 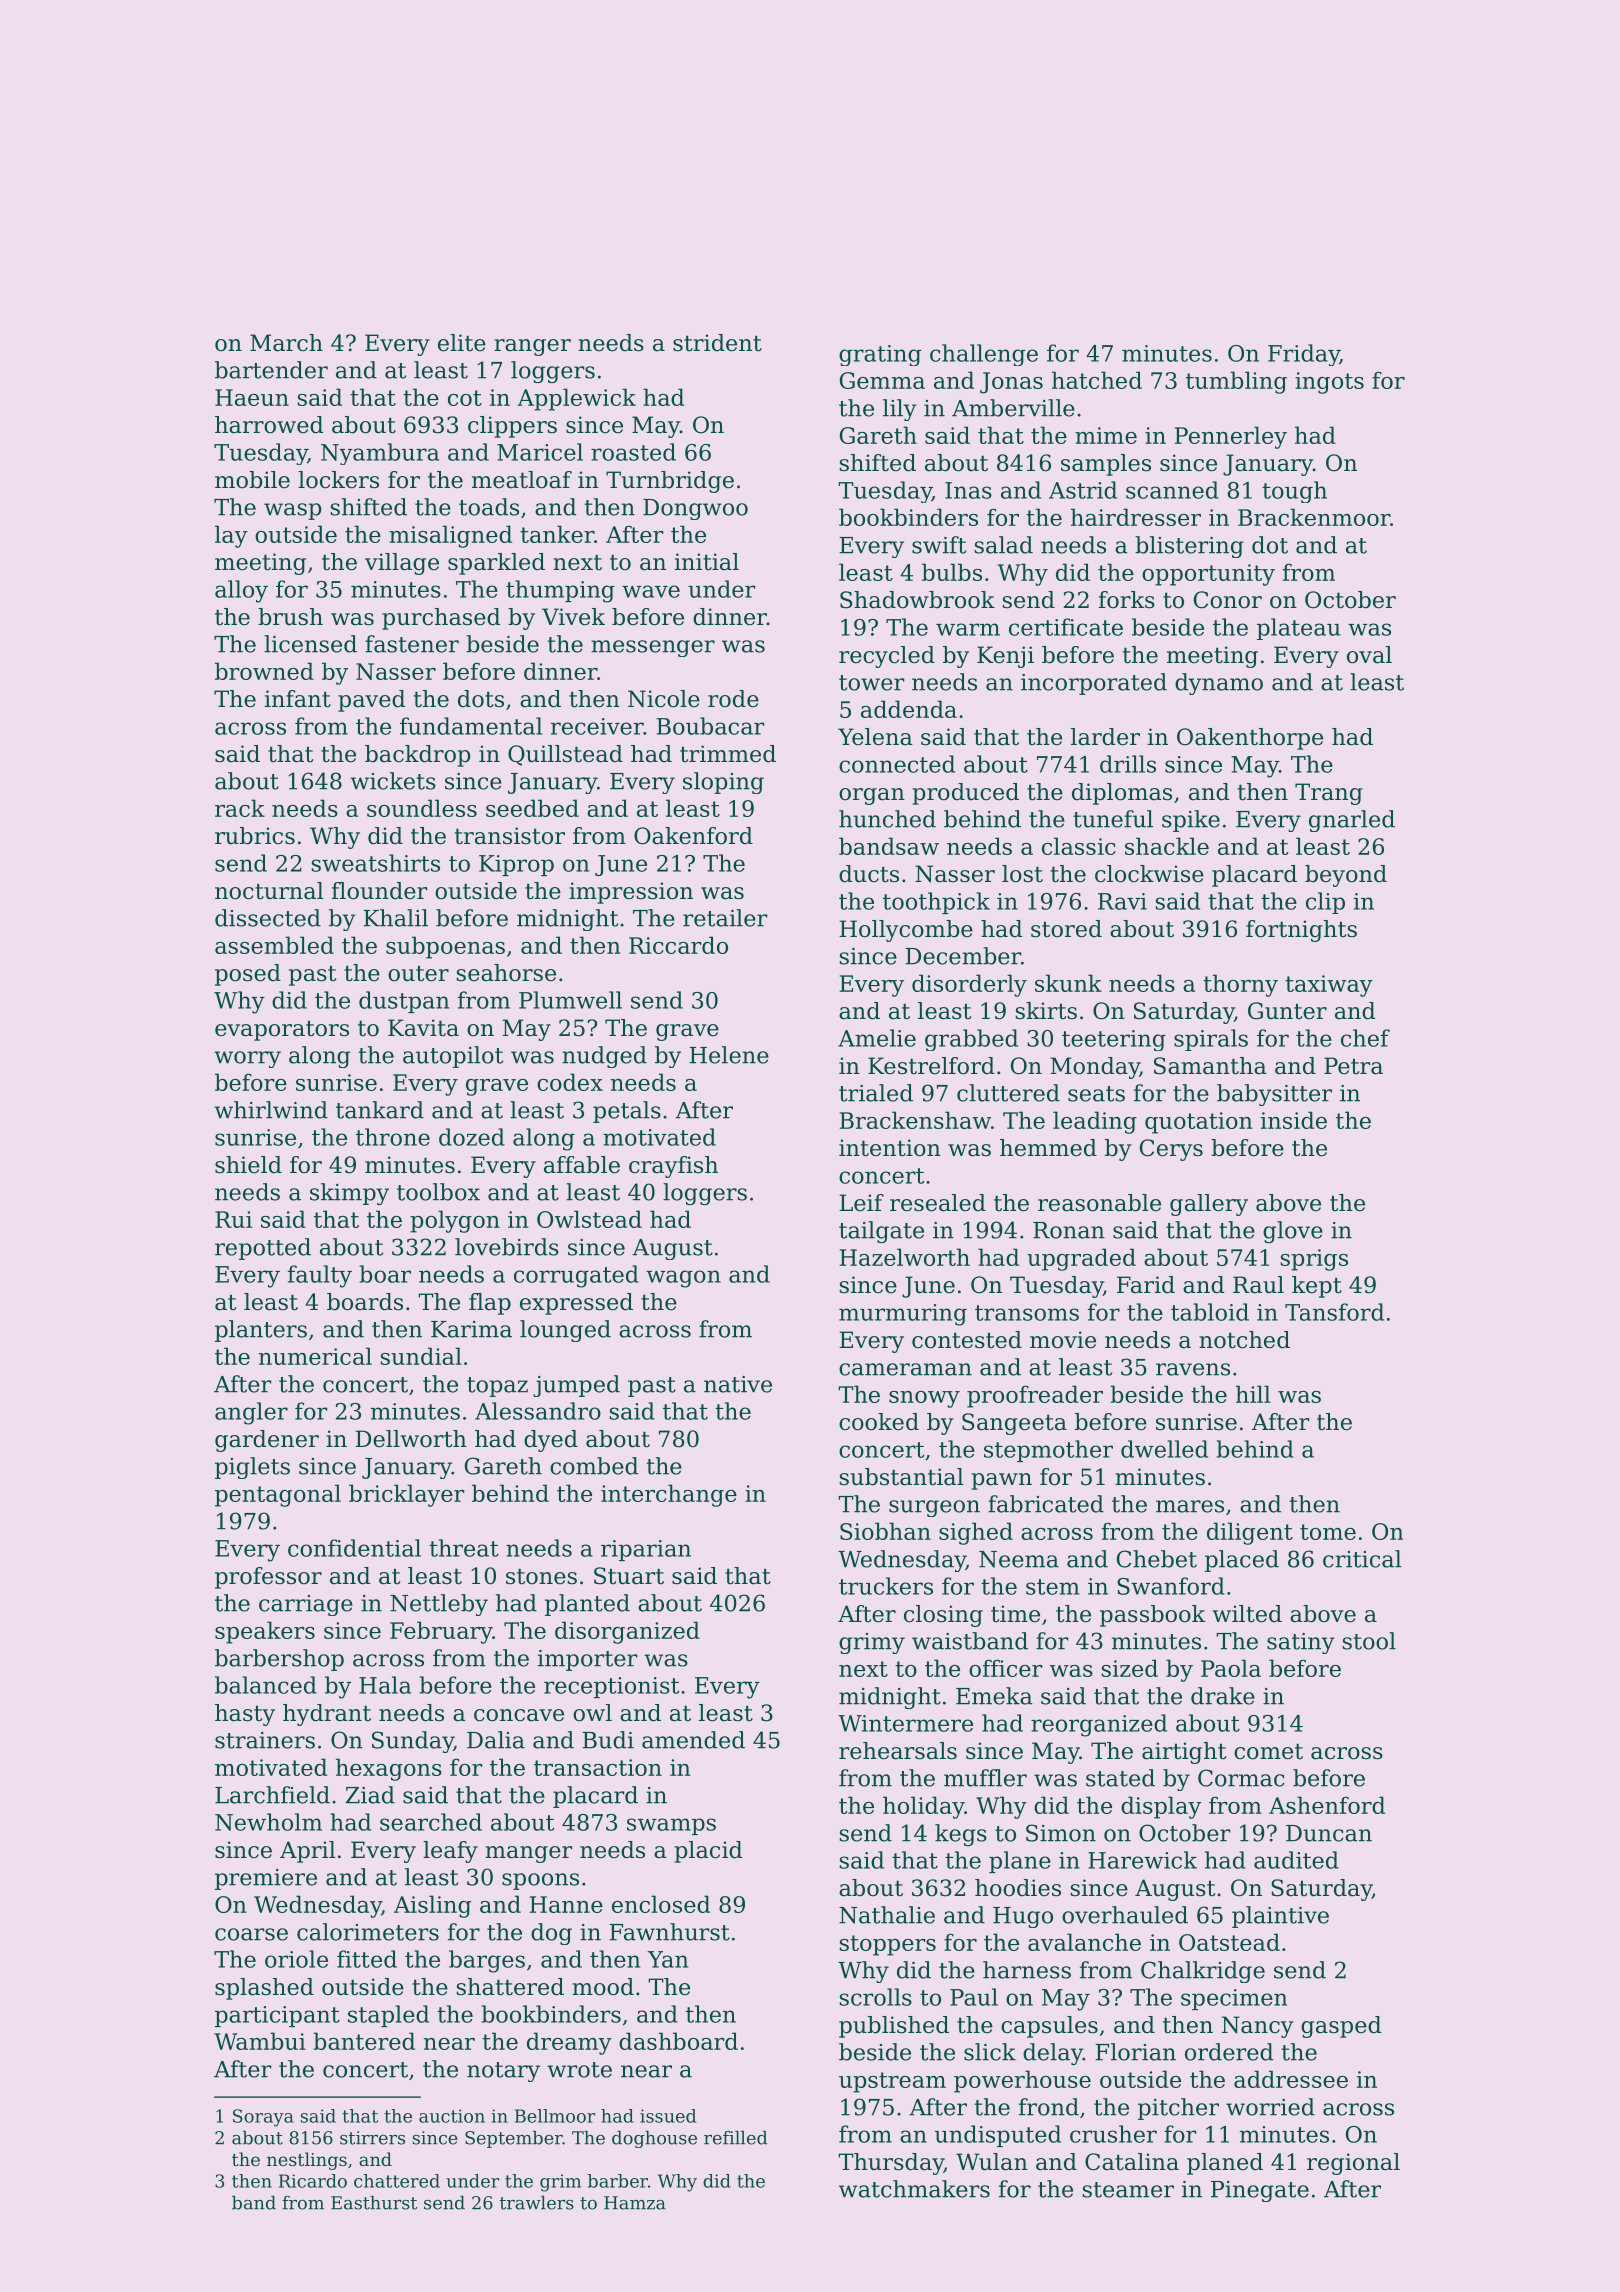 I want to click on oval, so click(x=1369, y=655).
